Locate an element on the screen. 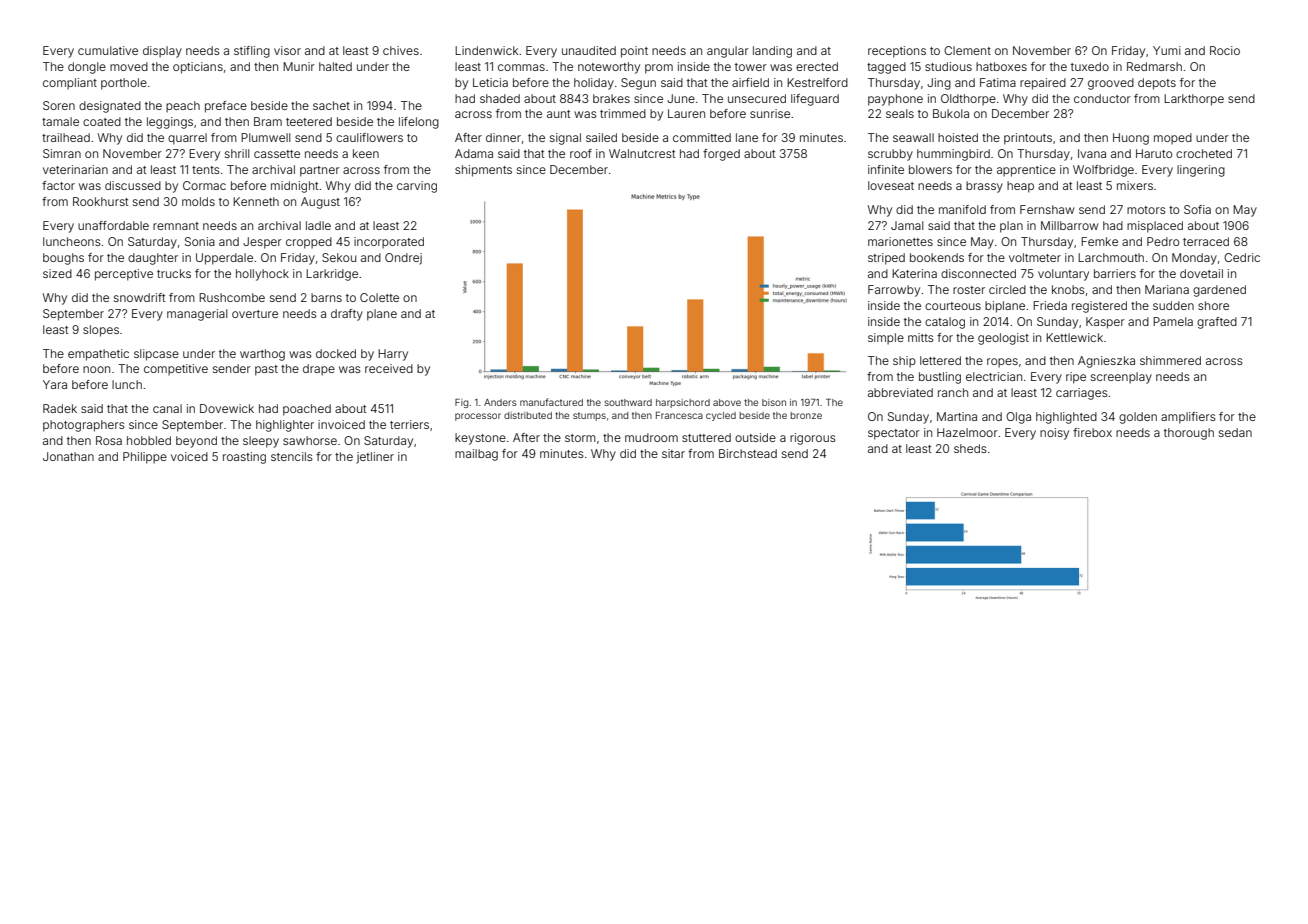 The image size is (1308, 924). Lindenwick is located at coordinates (486, 50).
